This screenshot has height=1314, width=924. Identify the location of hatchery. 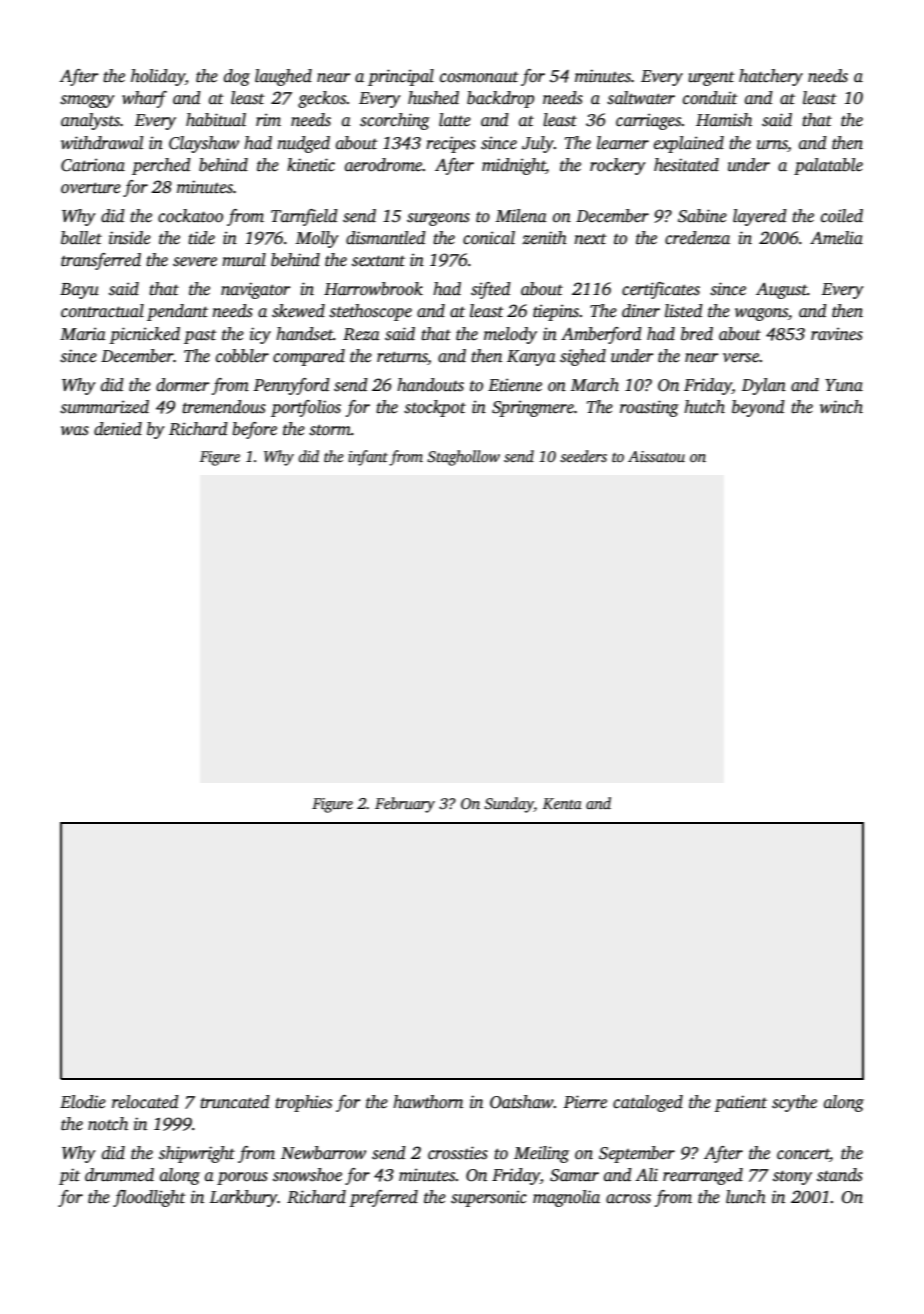
(771, 77).
